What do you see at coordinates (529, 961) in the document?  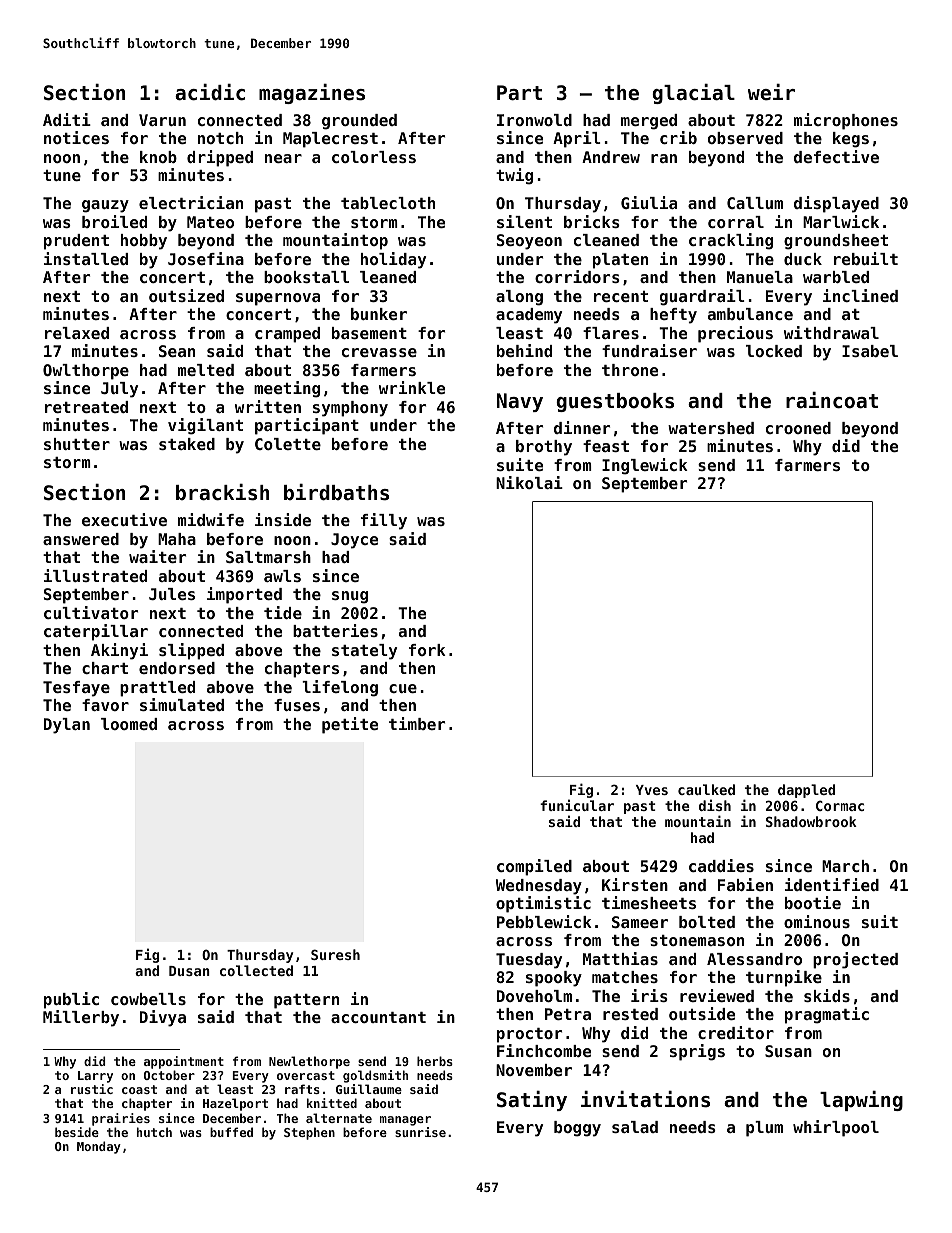 I see `Tuesday` at bounding box center [529, 961].
